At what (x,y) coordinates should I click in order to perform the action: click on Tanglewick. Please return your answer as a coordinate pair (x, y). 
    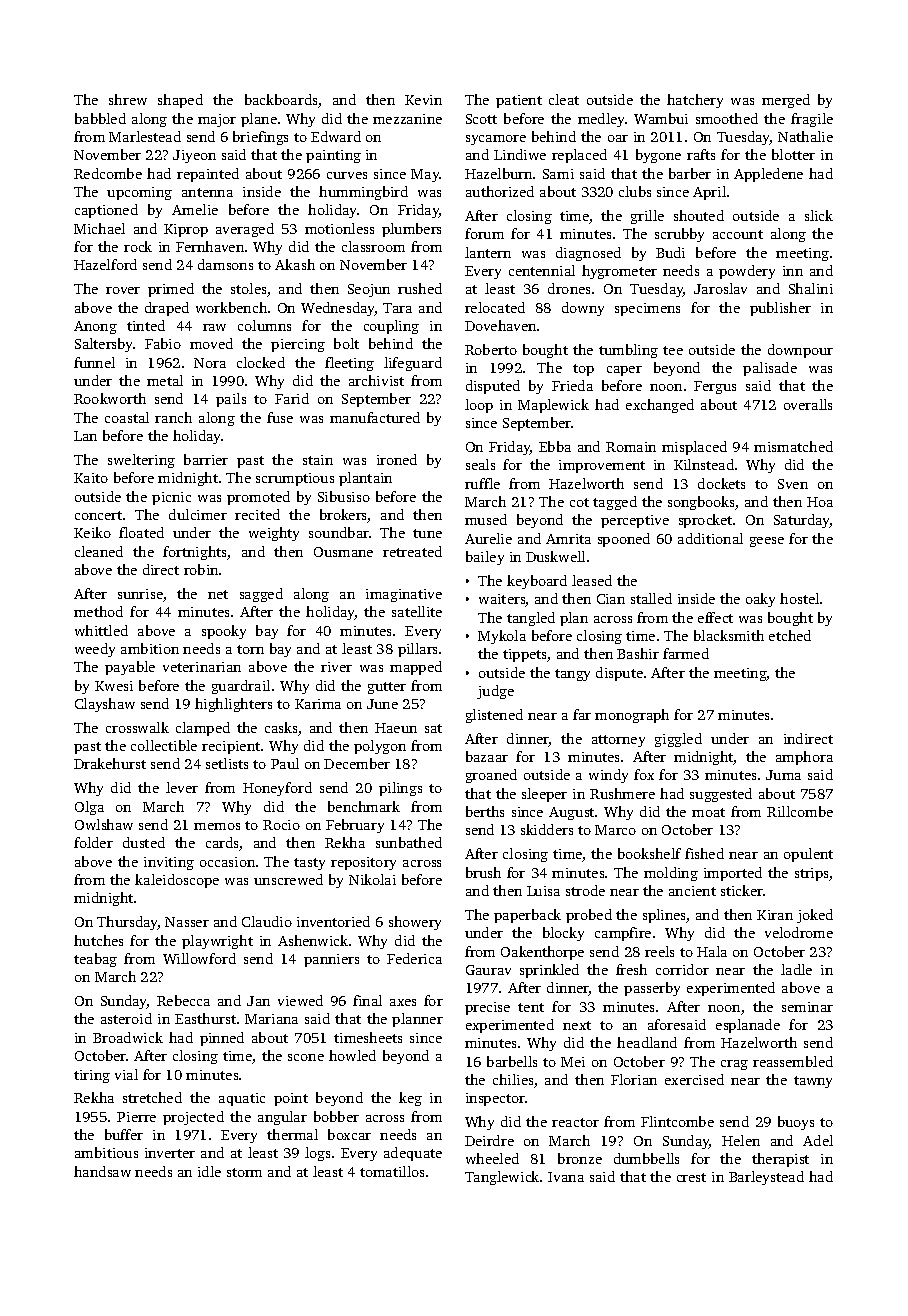
    Looking at the image, I should click on (502, 1178).
